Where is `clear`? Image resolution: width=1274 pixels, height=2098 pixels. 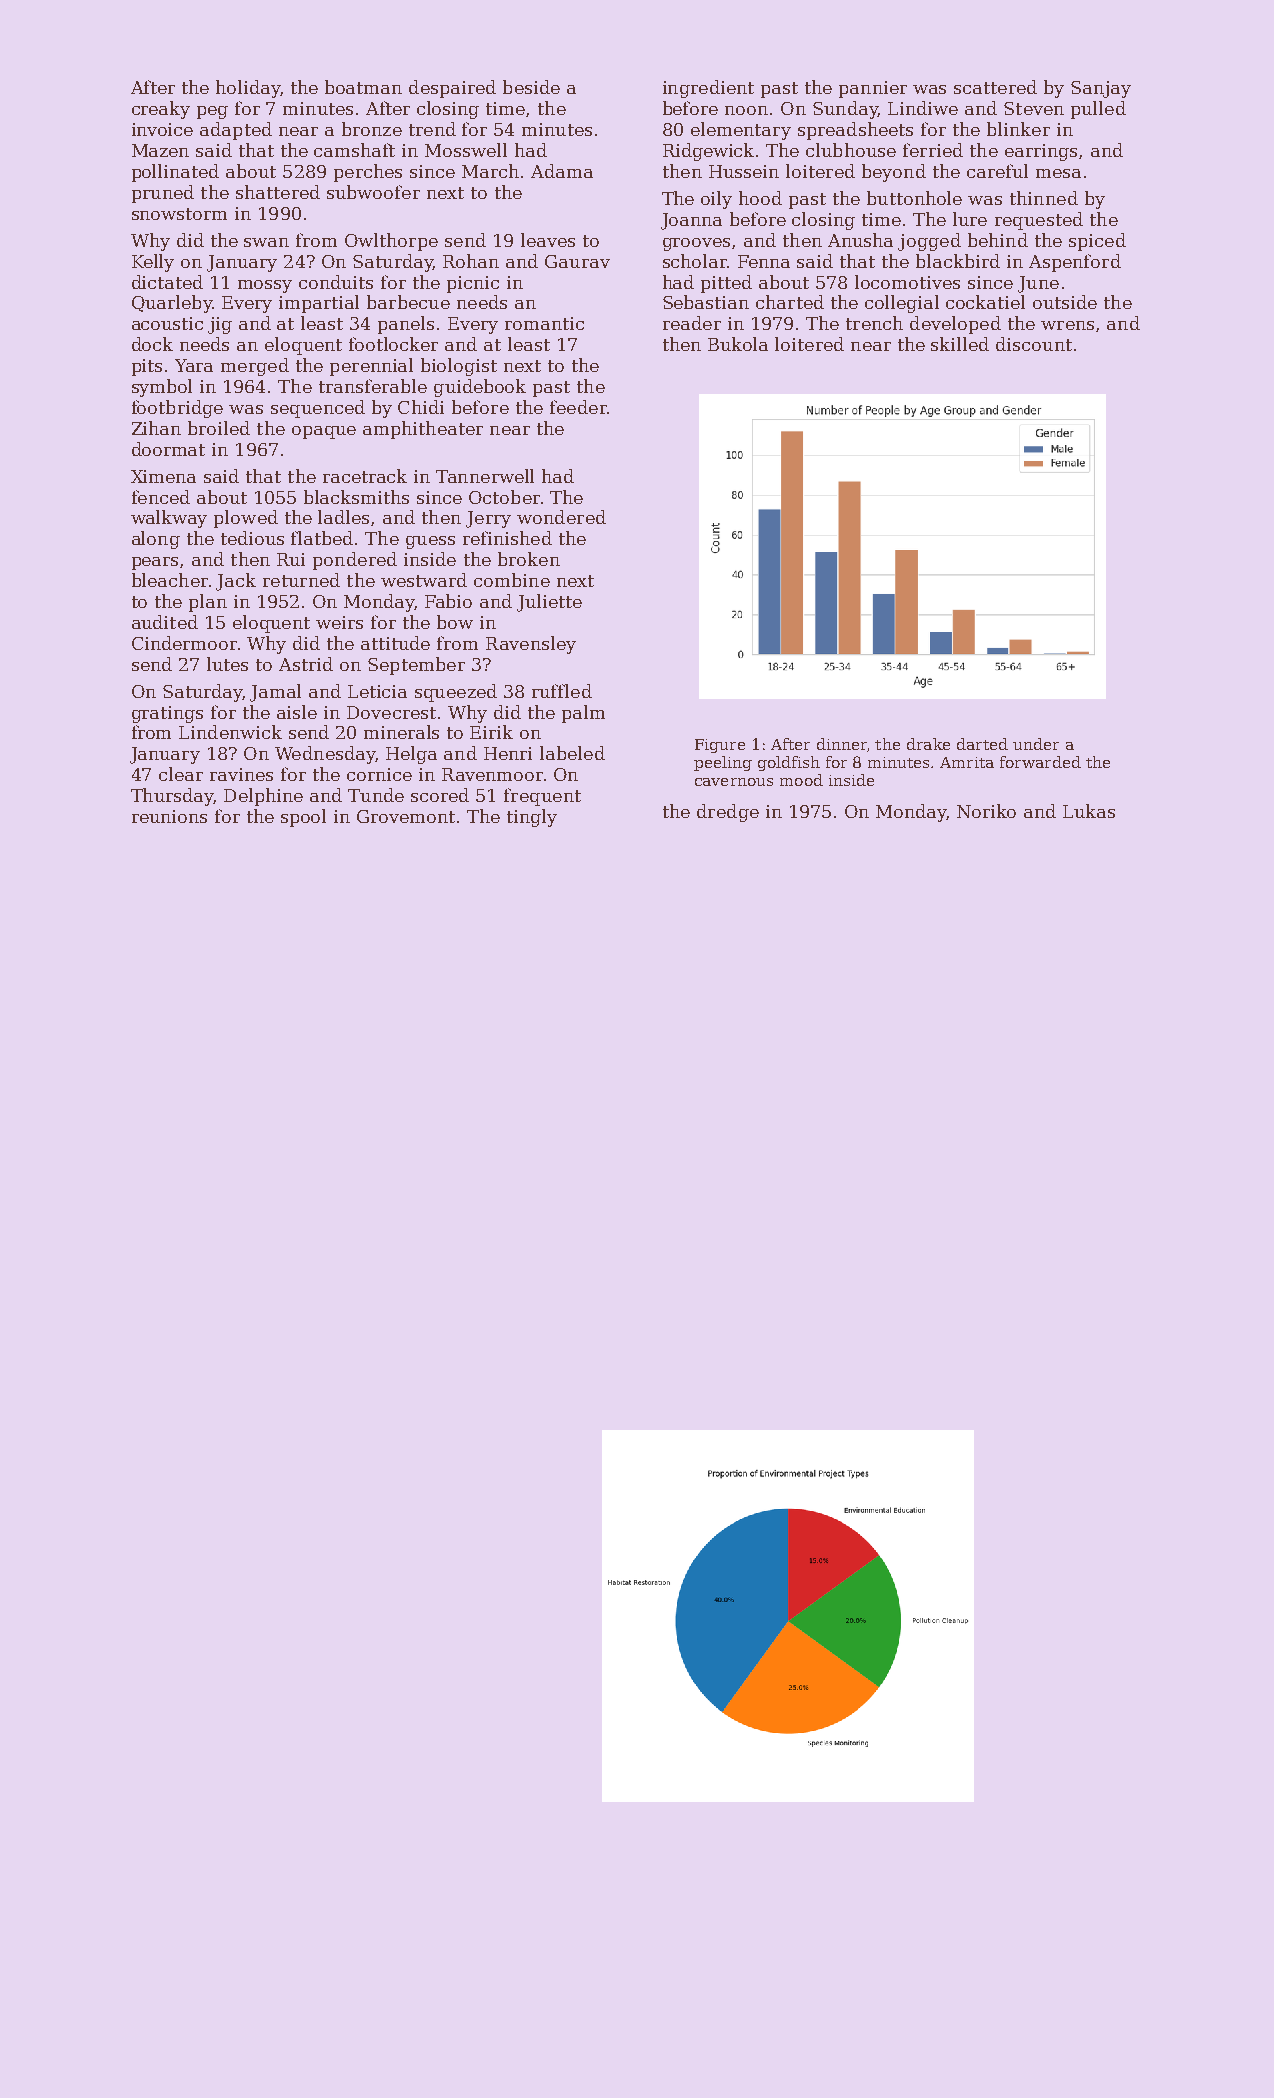 clear is located at coordinates (181, 774).
